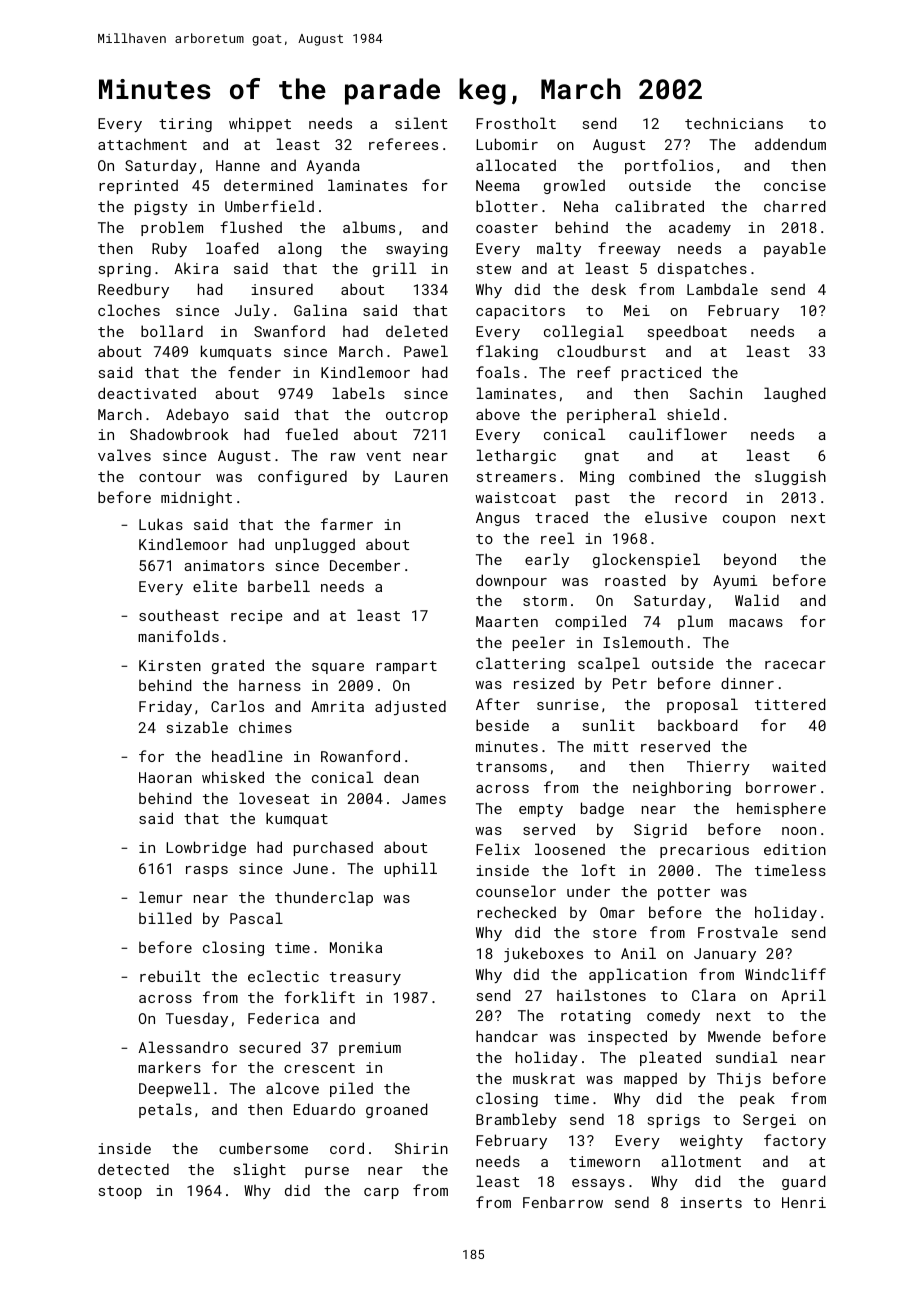 Image resolution: width=924 pixels, height=1308 pixels. What do you see at coordinates (507, 1036) in the image?
I see `handcar` at bounding box center [507, 1036].
